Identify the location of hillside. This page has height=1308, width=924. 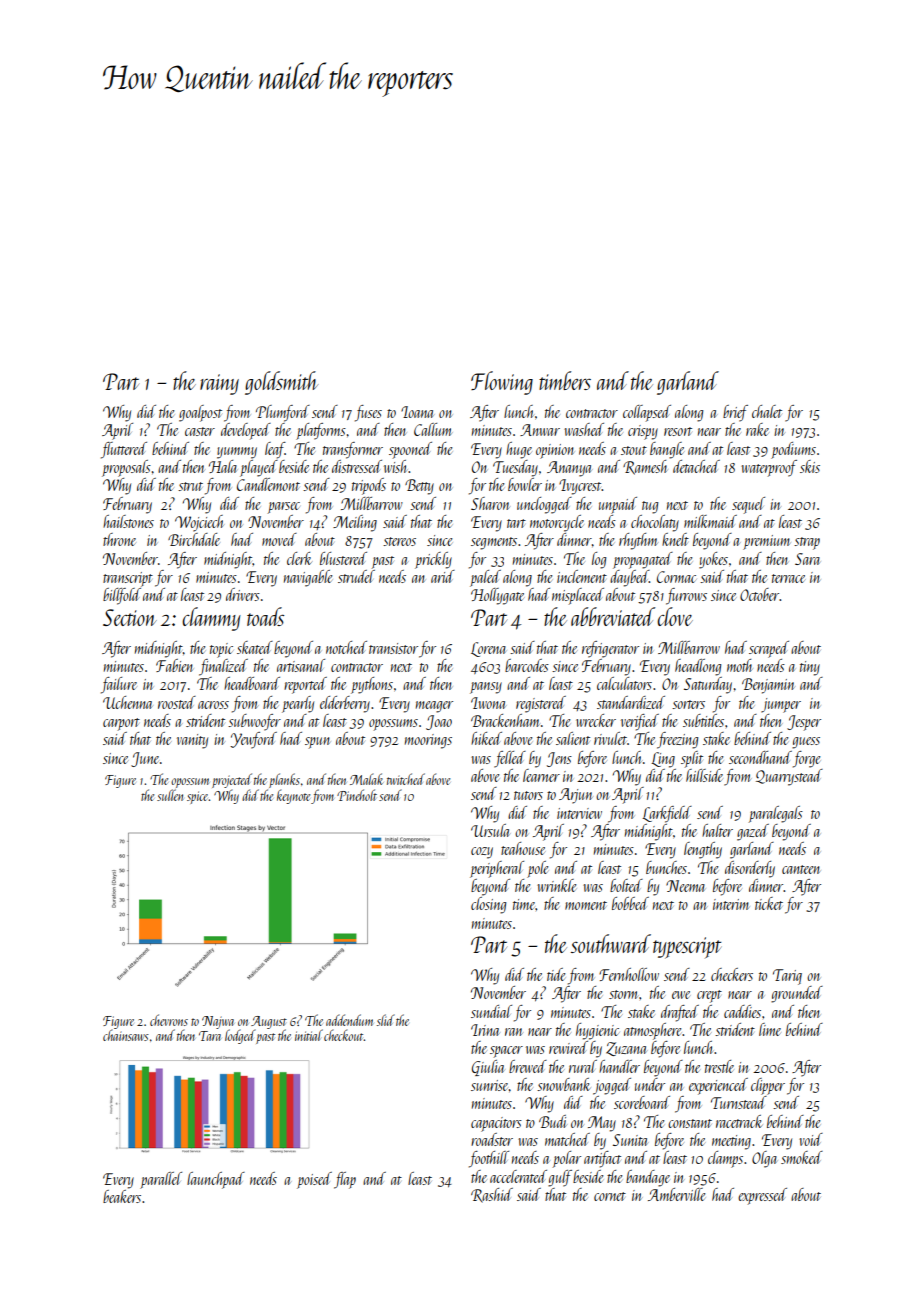
(704, 775).
